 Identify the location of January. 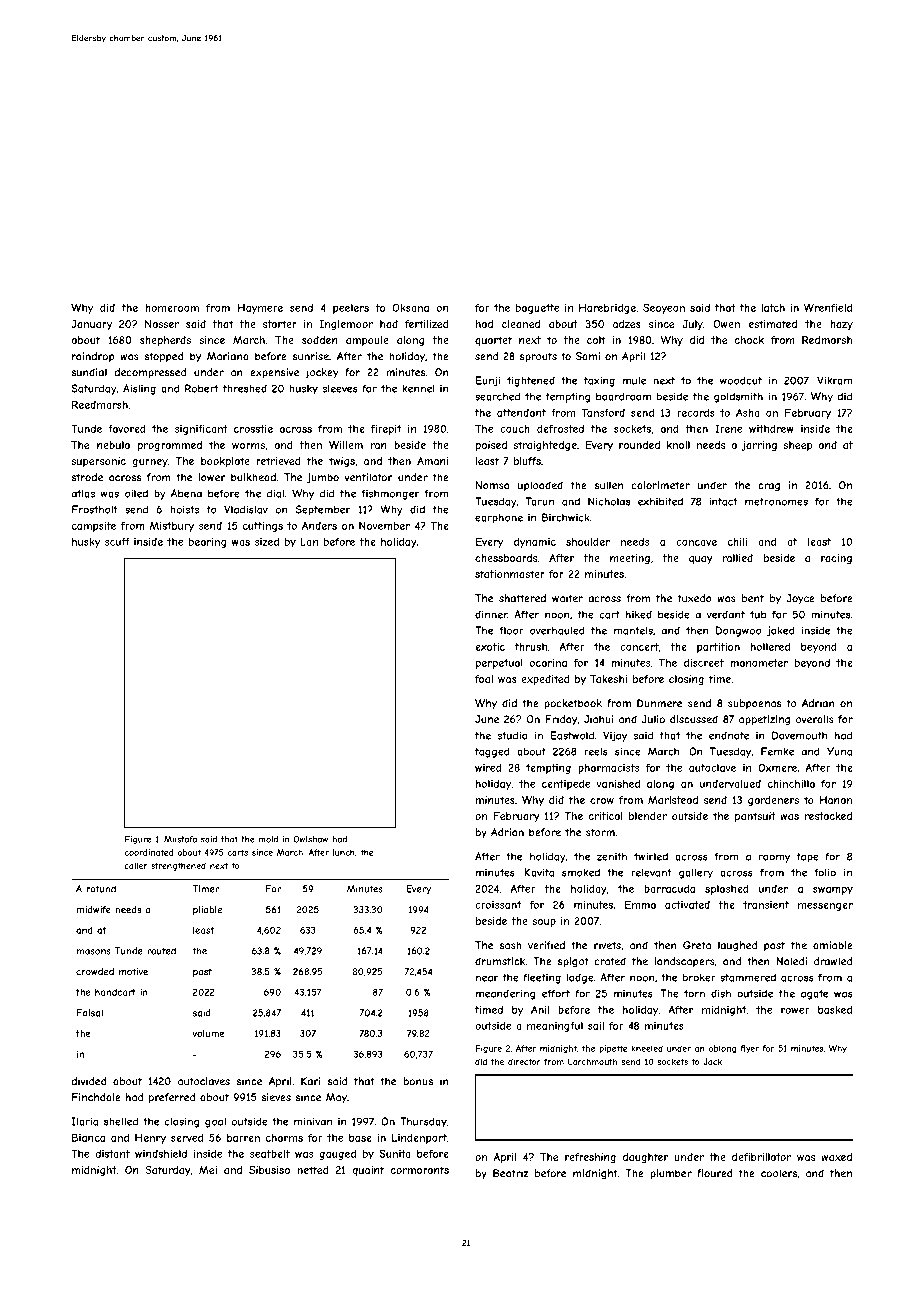
(91, 325).
